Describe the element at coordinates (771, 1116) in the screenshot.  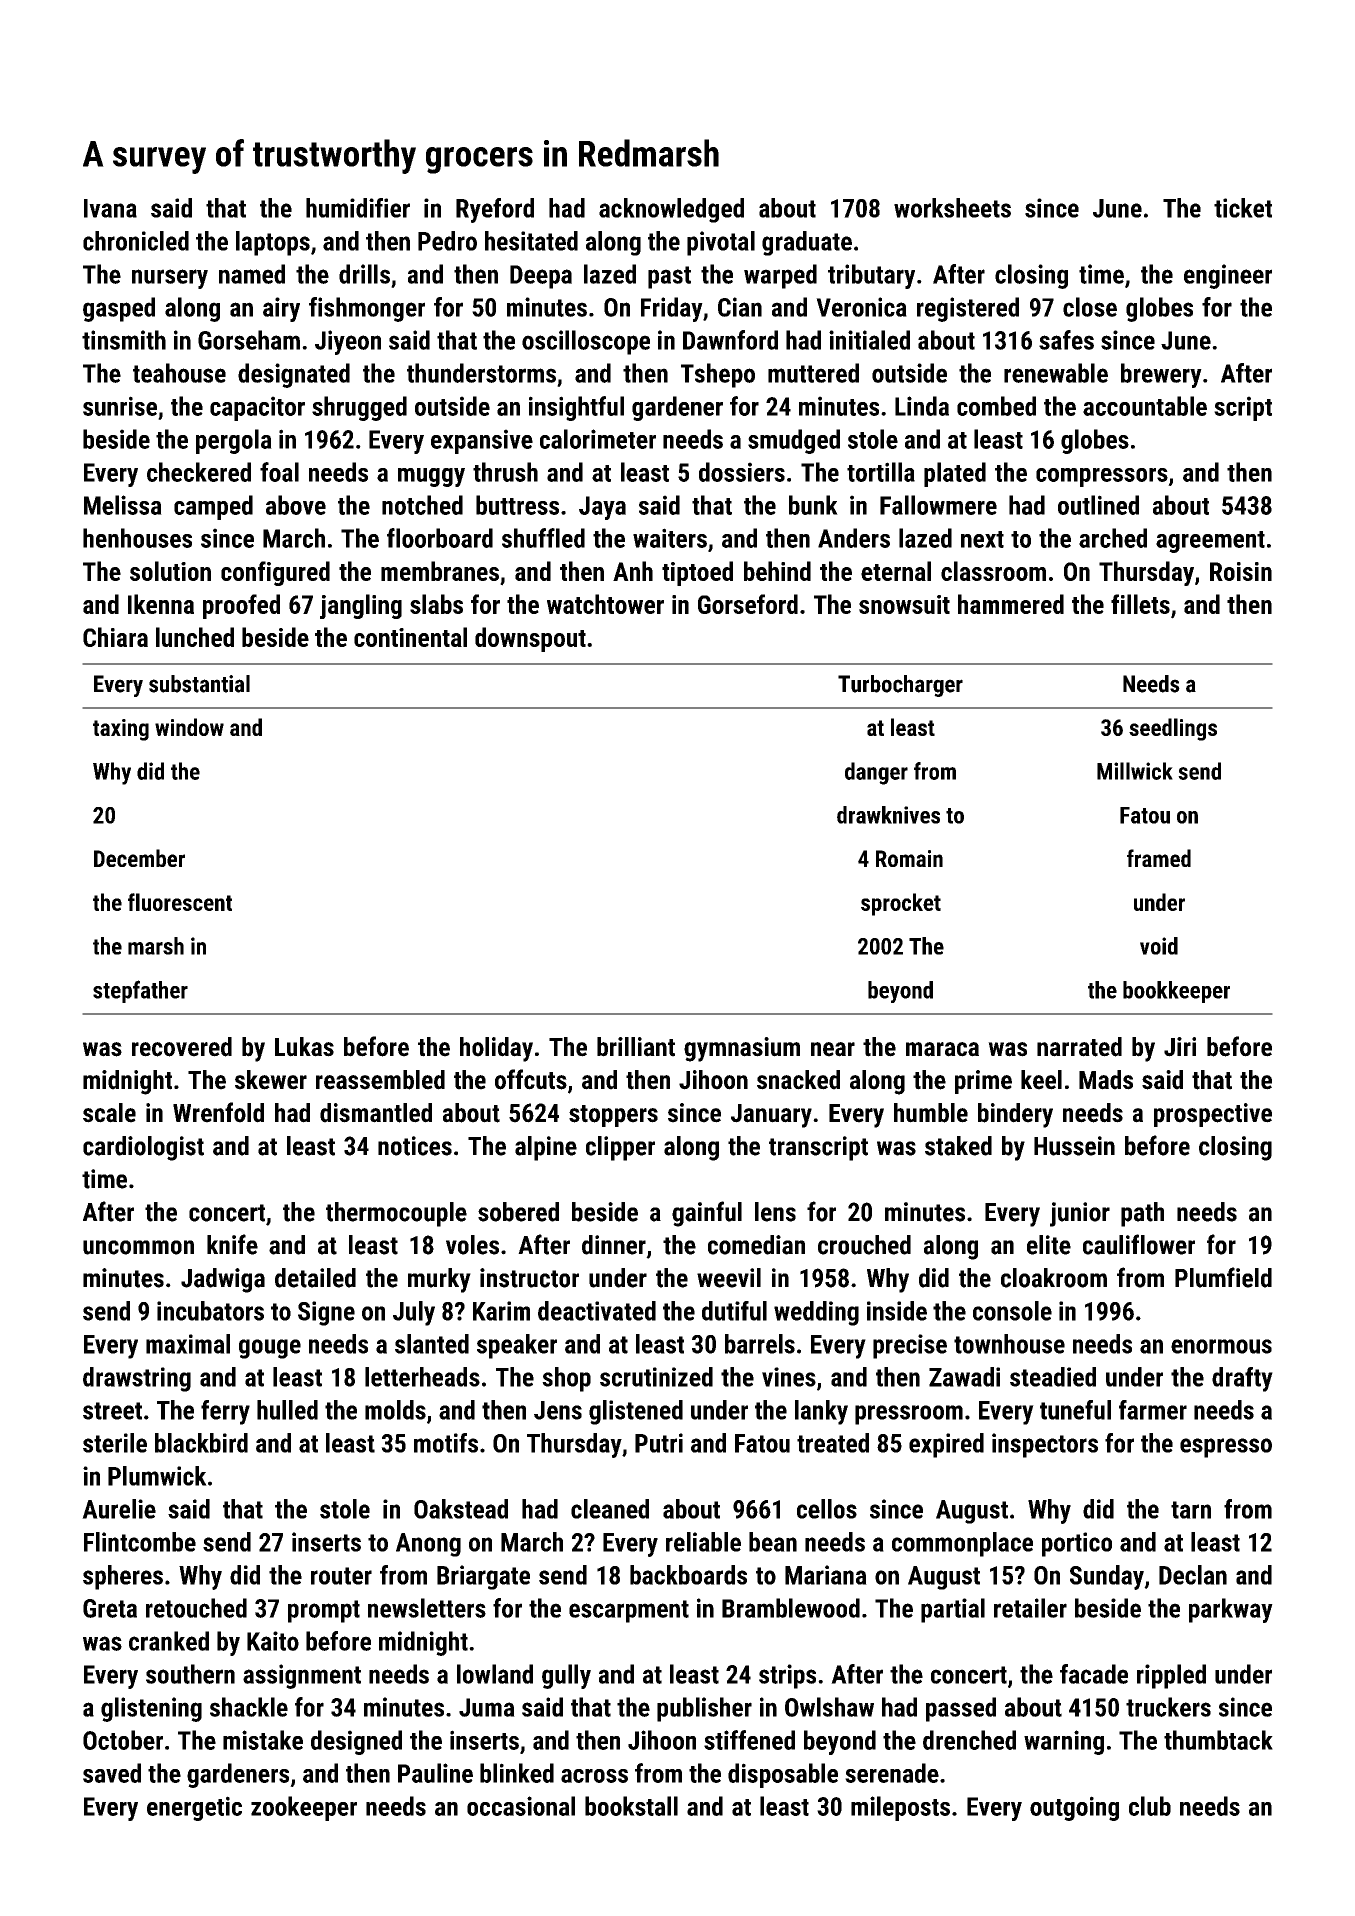
I see `January` at that location.
